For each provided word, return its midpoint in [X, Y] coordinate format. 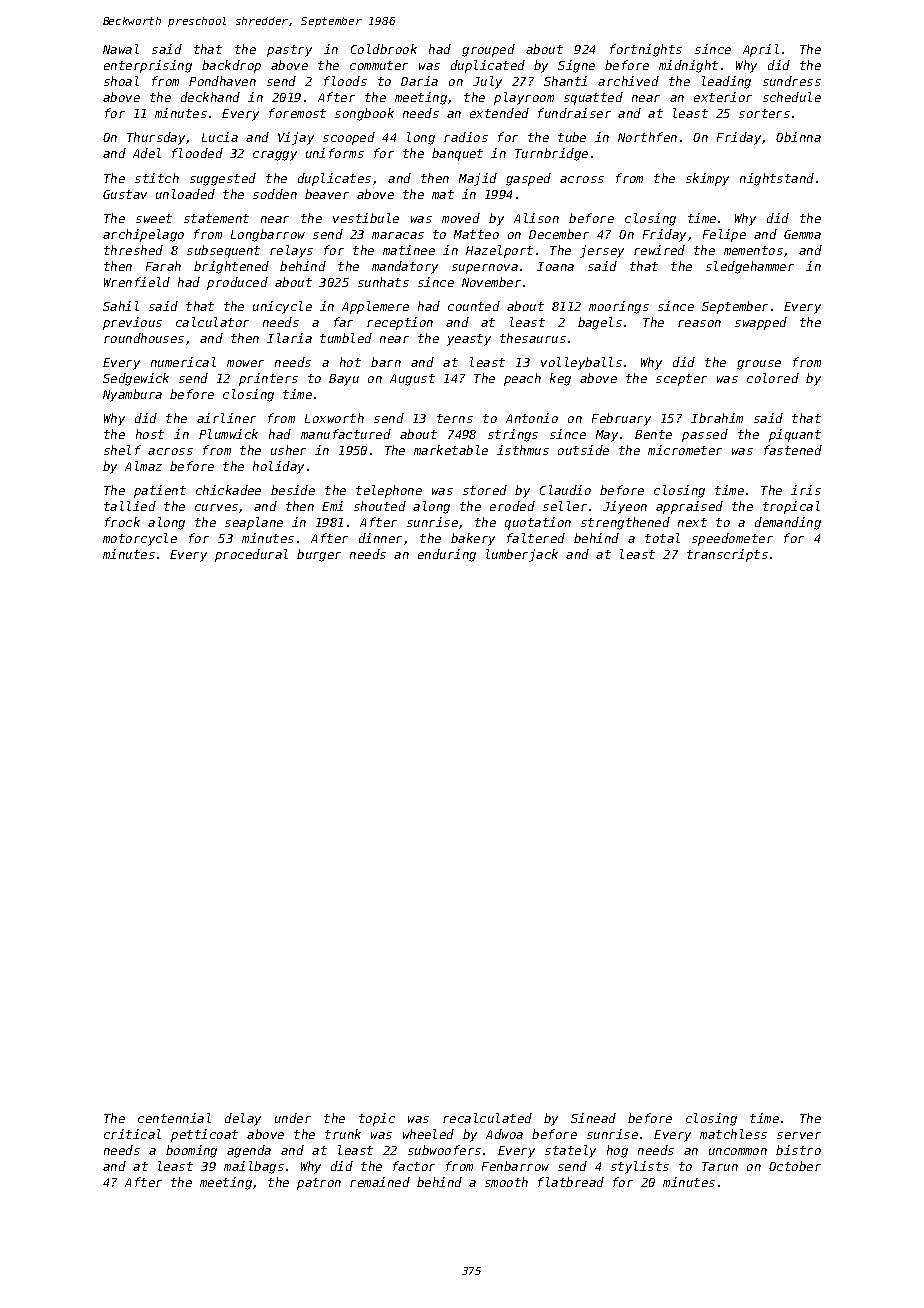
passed [705, 435]
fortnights [646, 50]
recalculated [487, 1118]
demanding [788, 523]
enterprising [148, 66]
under [293, 1118]
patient [160, 491]
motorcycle [140, 539]
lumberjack [522, 555]
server [799, 1135]
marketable [451, 450]
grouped [488, 50]
